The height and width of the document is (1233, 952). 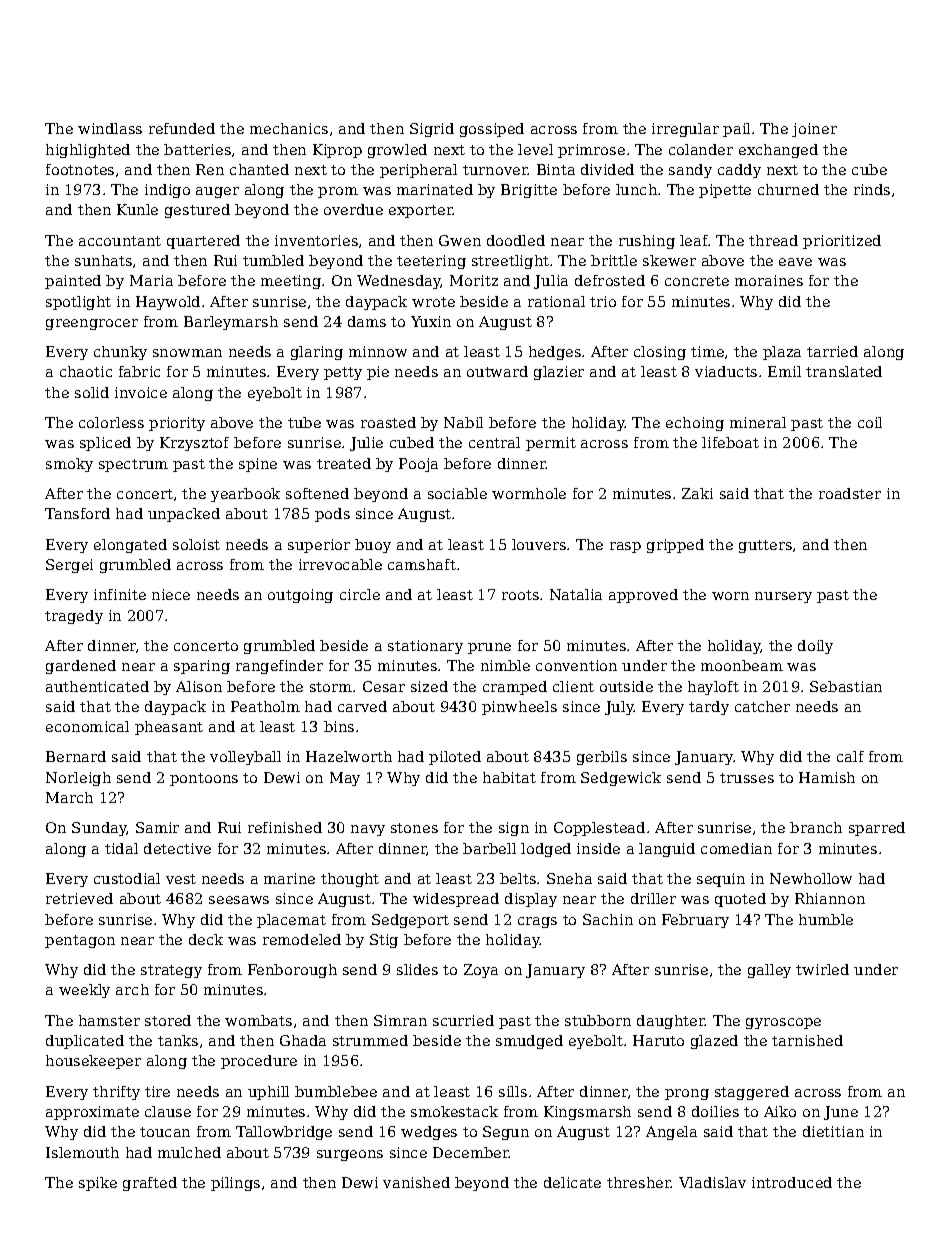 What do you see at coordinates (814, 130) in the document?
I see `joiner` at bounding box center [814, 130].
